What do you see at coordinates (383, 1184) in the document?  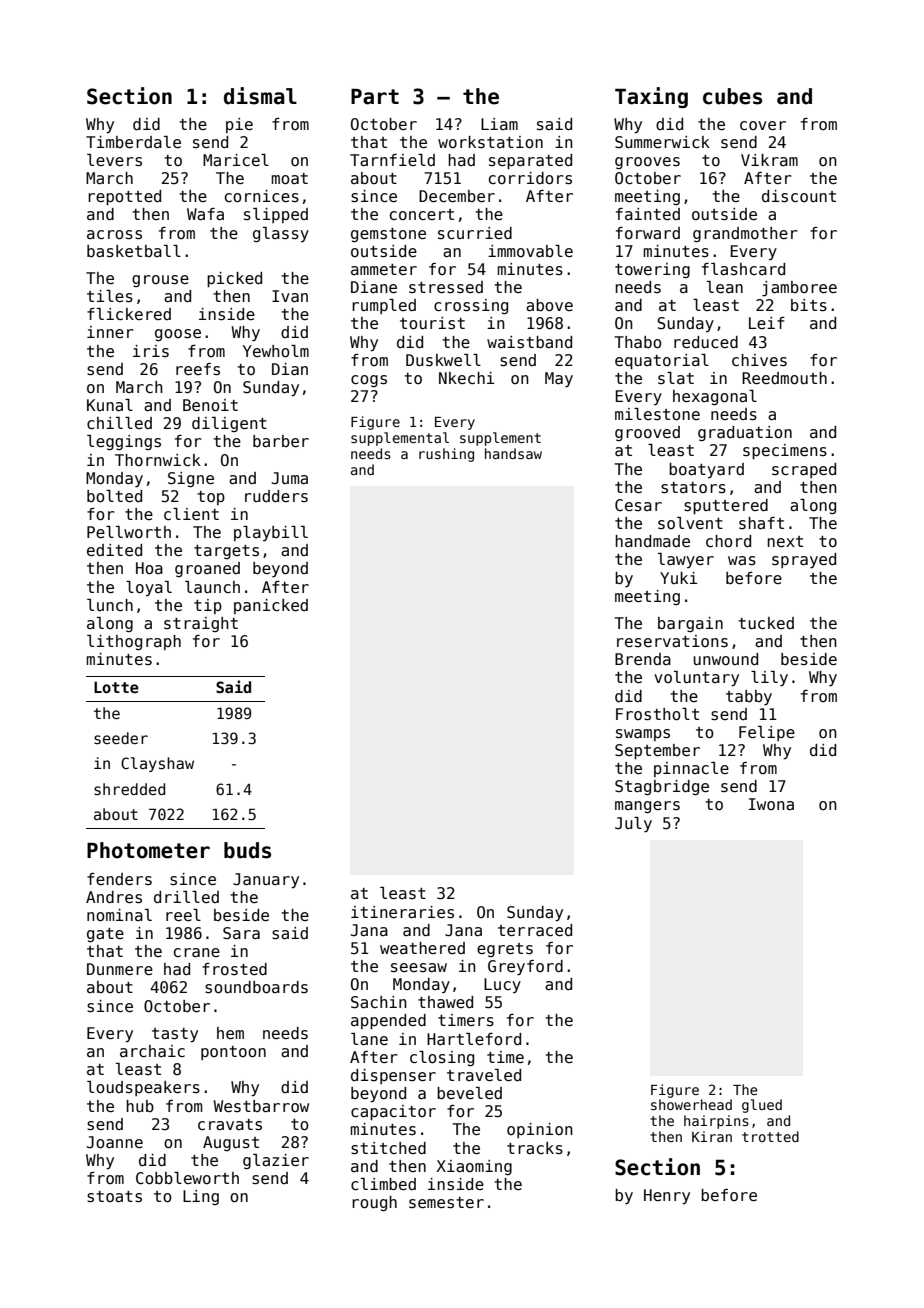 I see `climbed` at bounding box center [383, 1184].
